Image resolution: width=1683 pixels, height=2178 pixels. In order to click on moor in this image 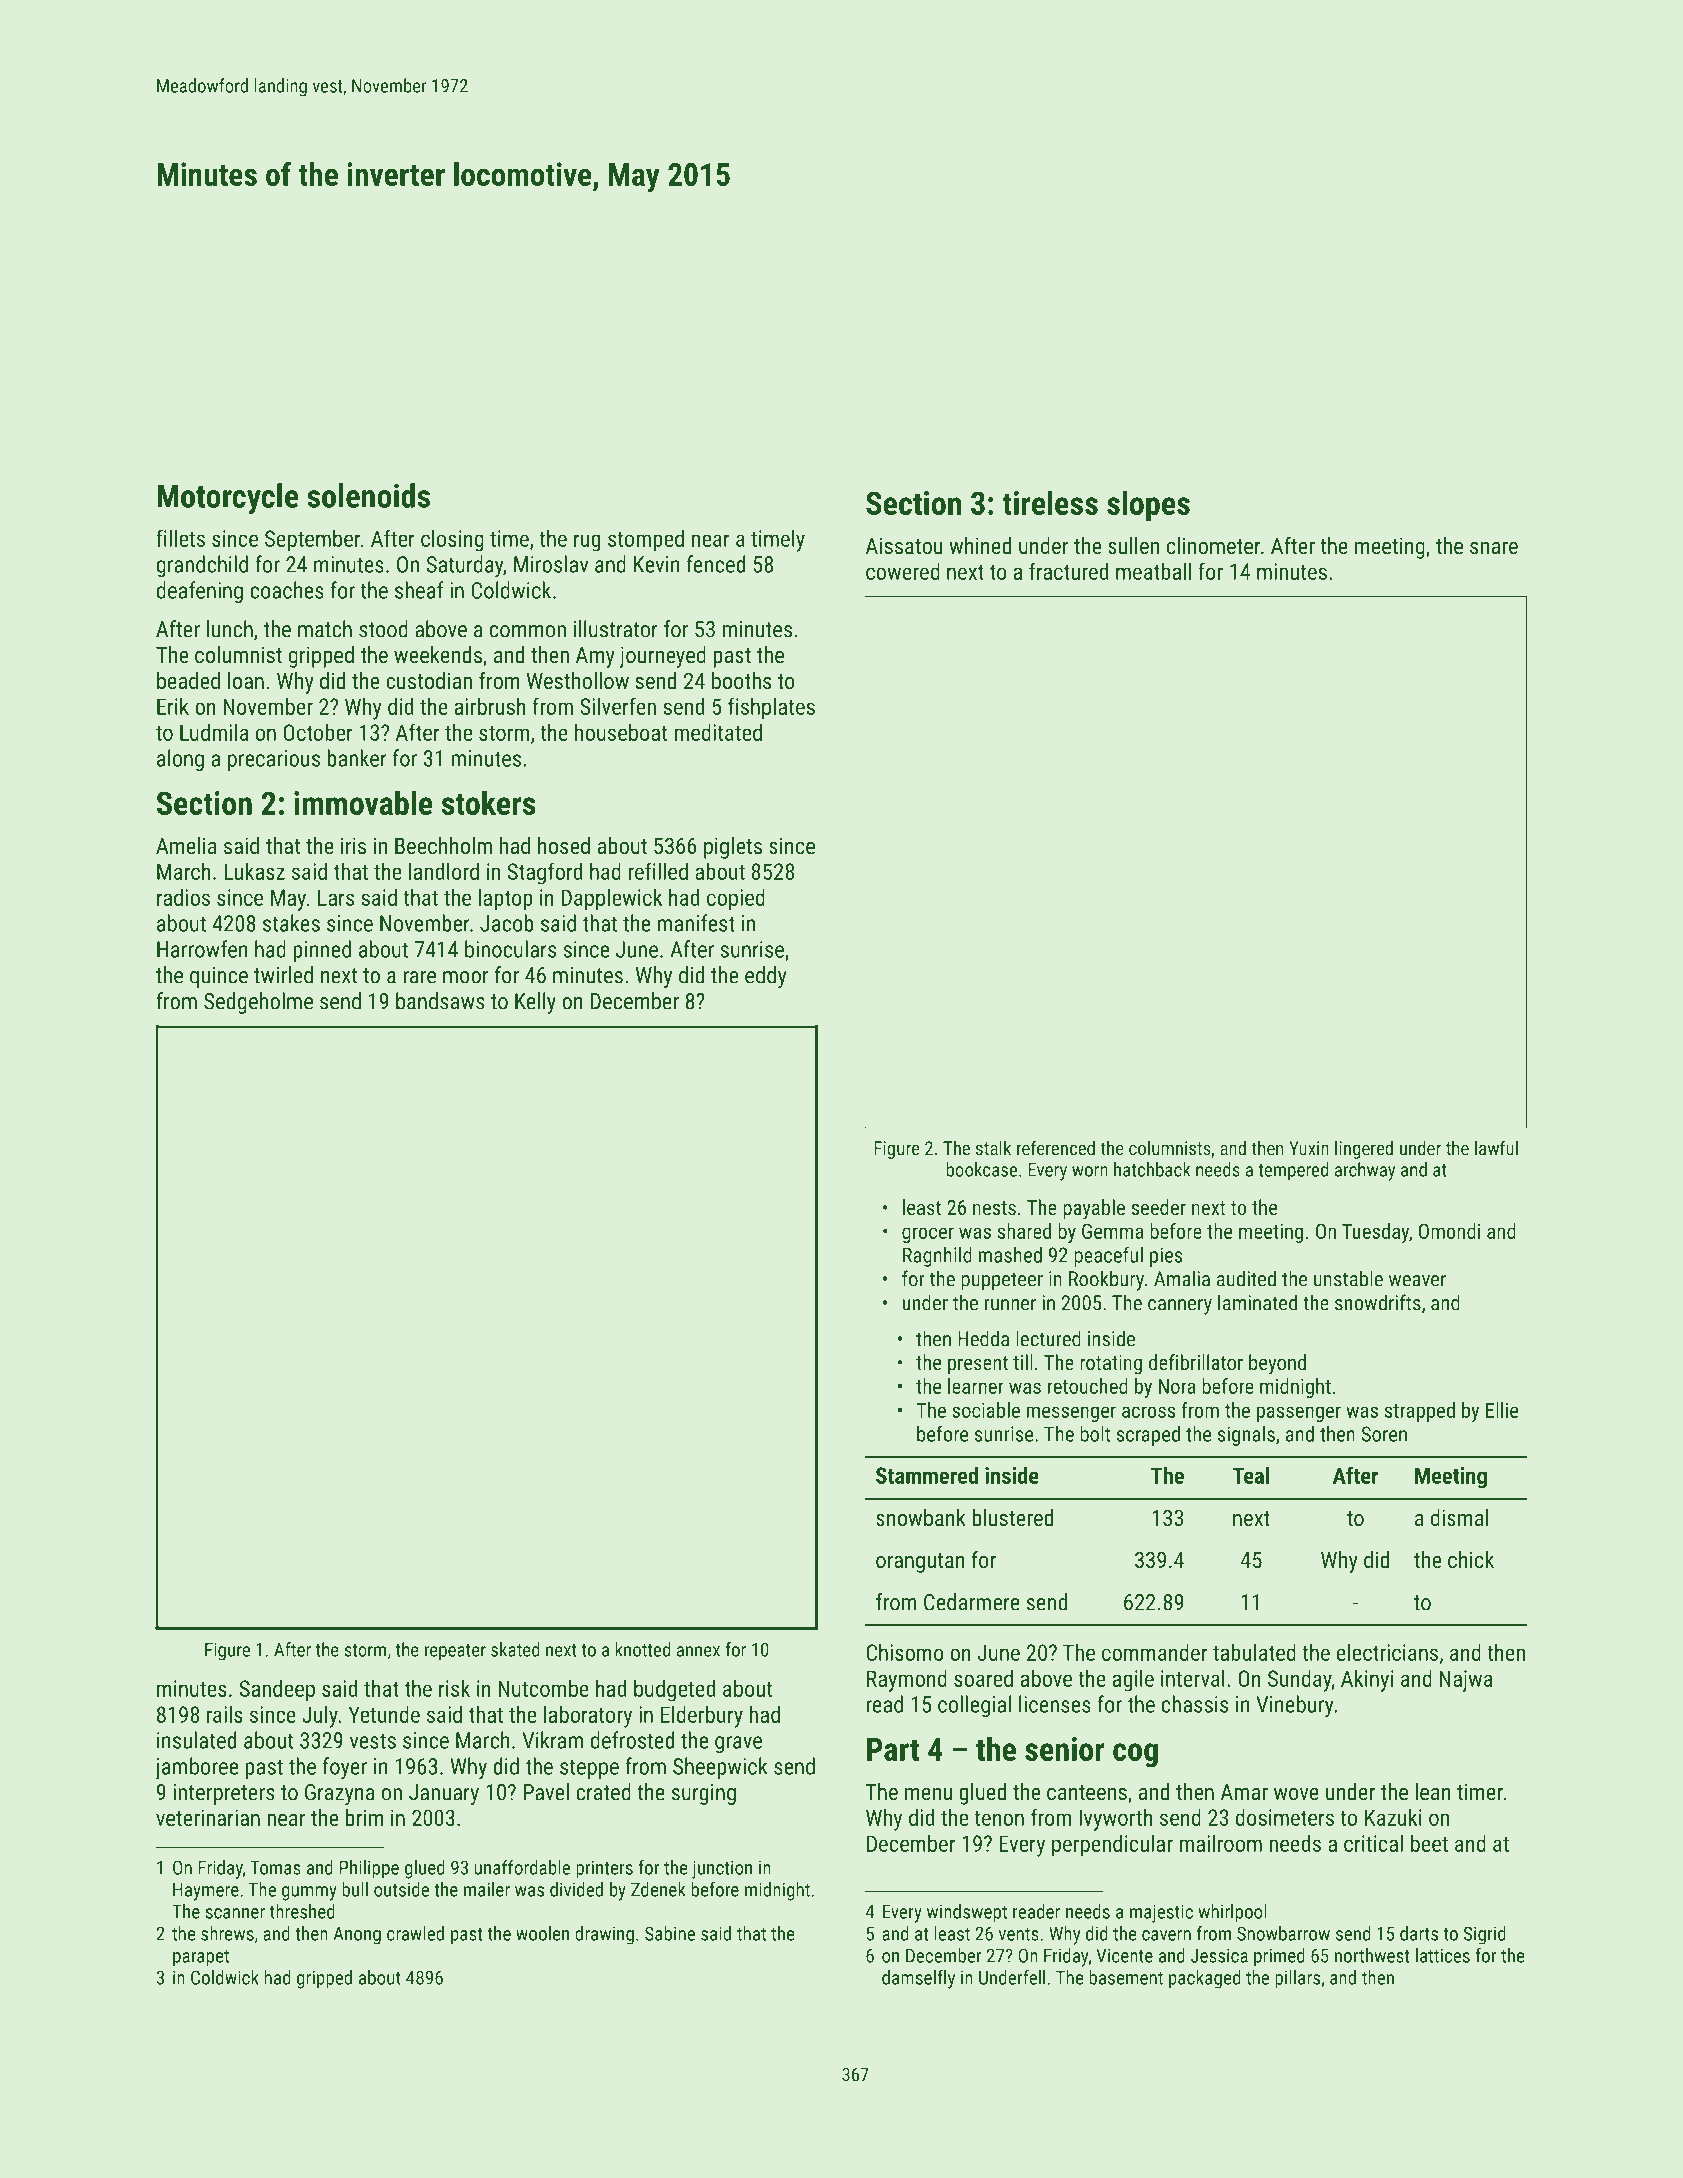, I will do `click(465, 977)`.
